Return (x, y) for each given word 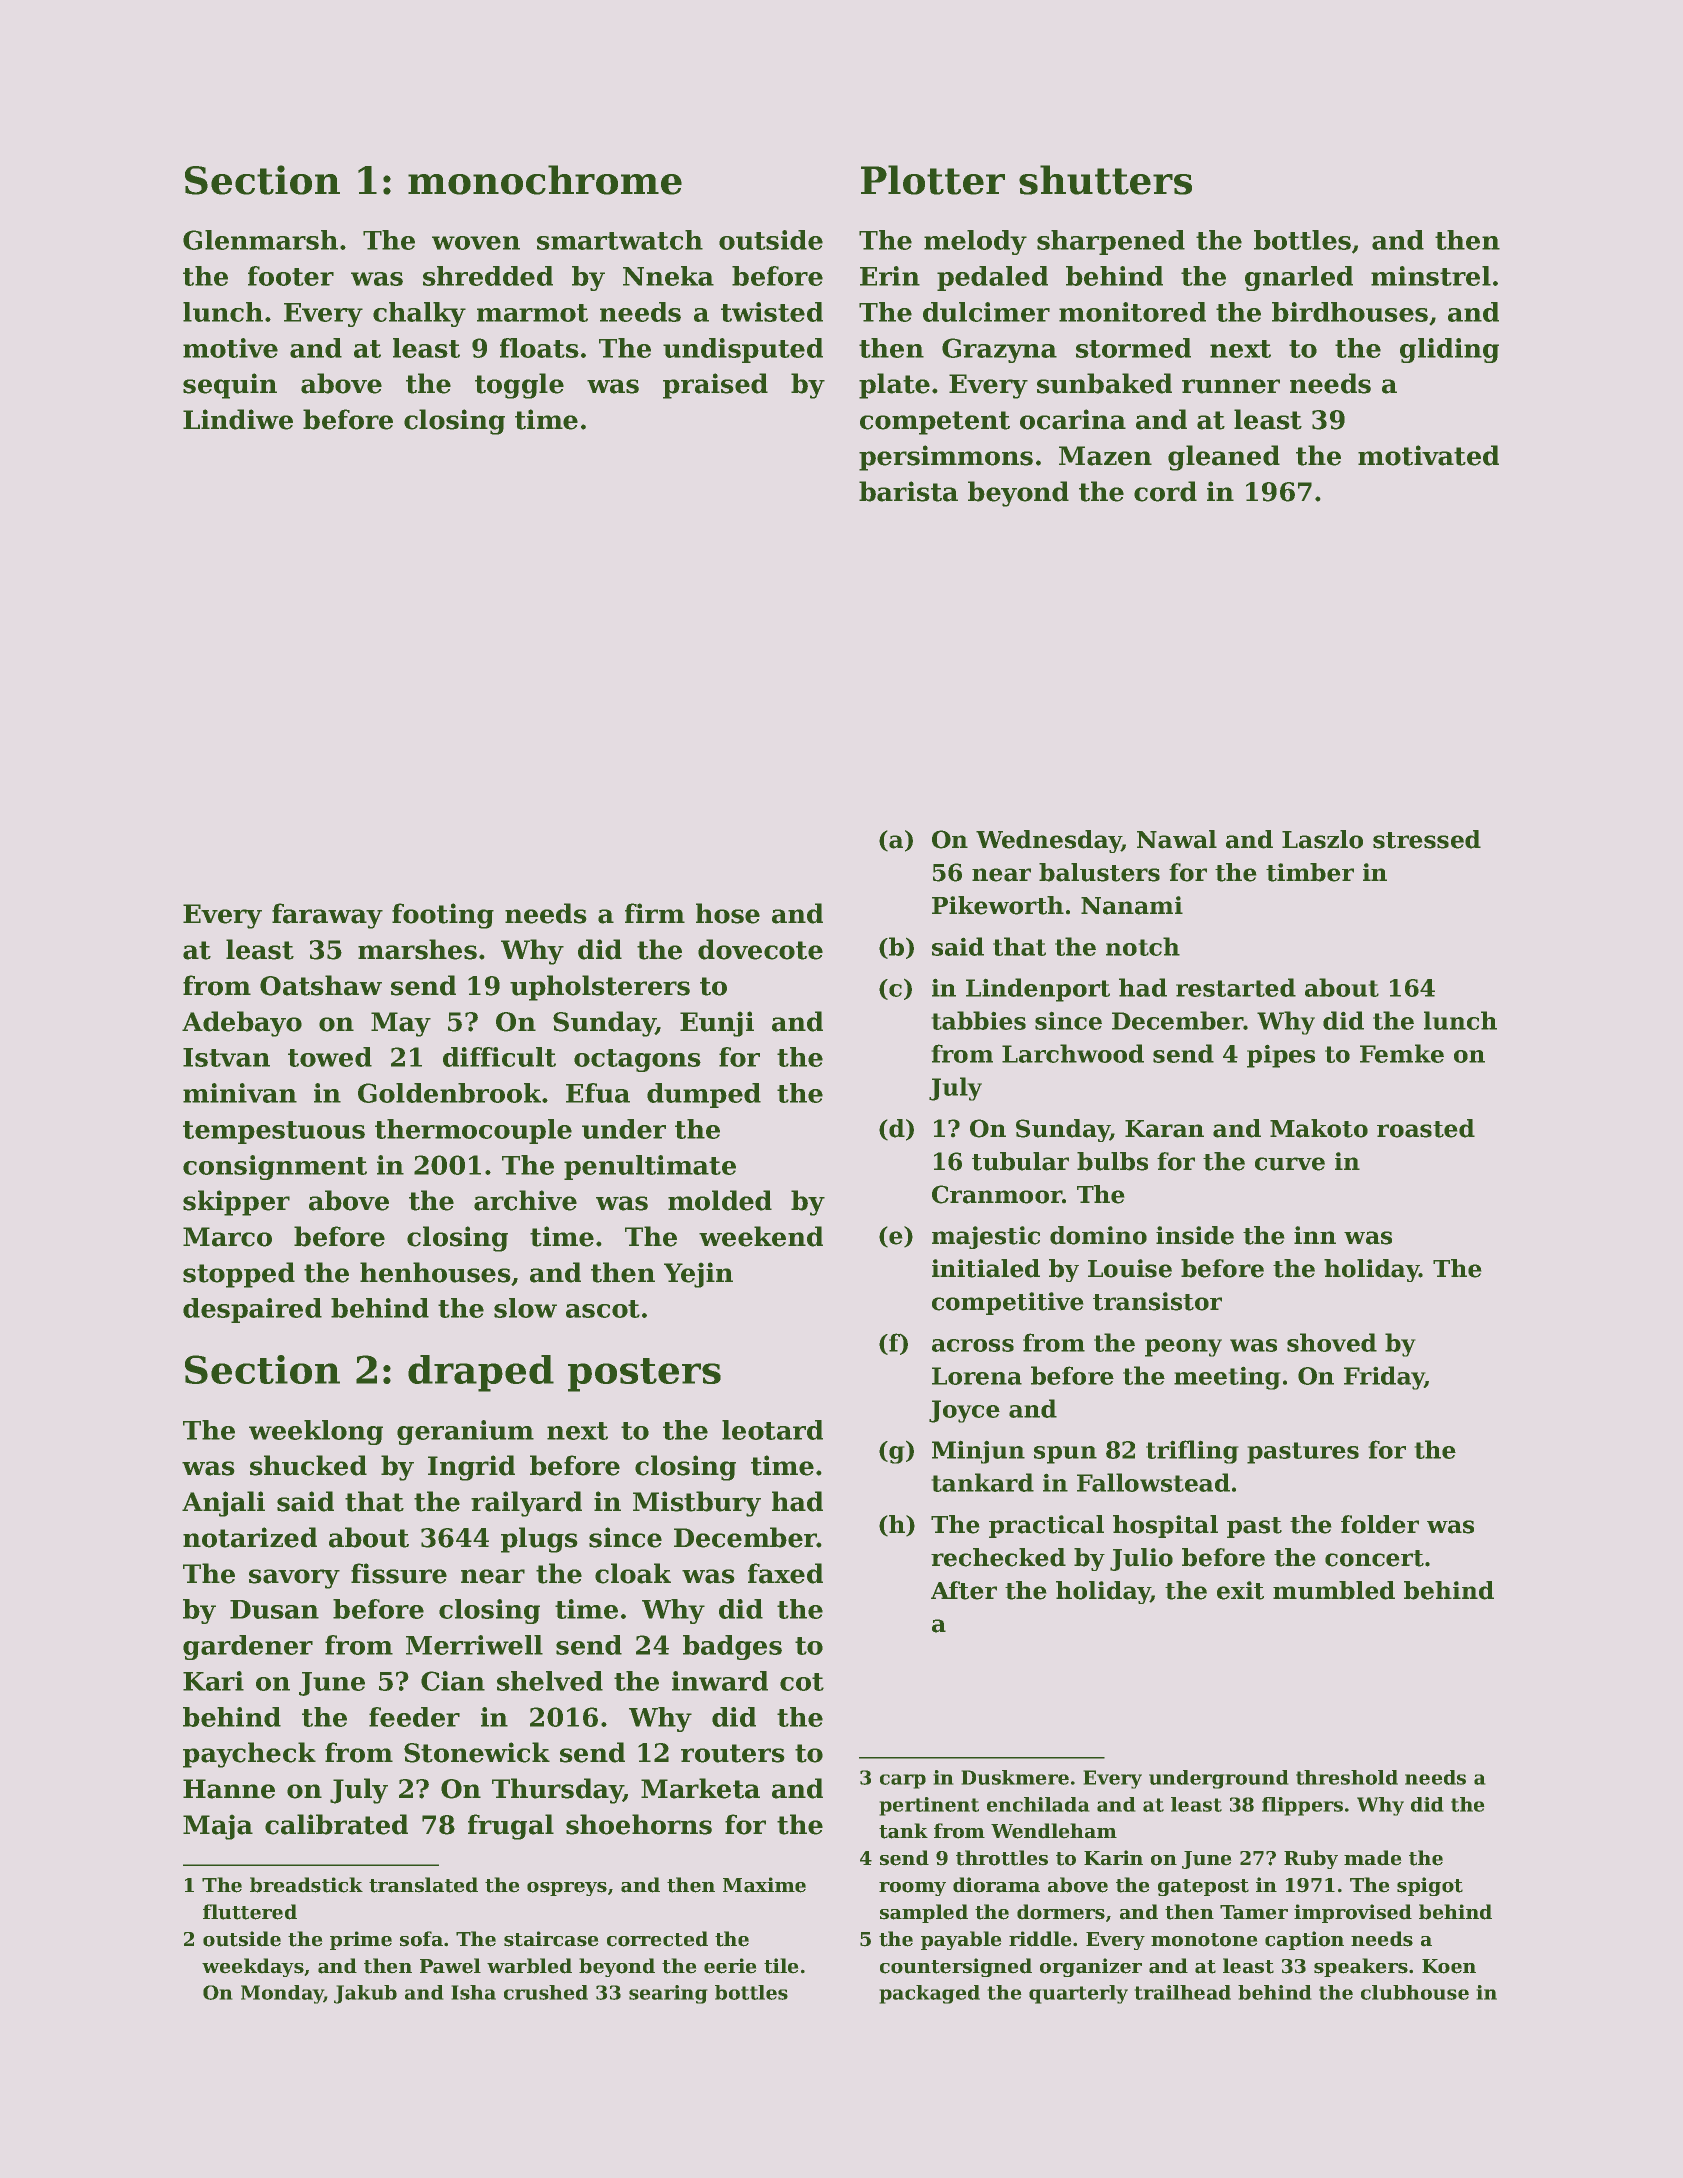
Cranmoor (997, 1194)
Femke (1402, 1053)
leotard (772, 1430)
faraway (327, 916)
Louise (1130, 1268)
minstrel (1431, 276)
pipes (1281, 1056)
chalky (419, 314)
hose (728, 913)
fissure (399, 1573)
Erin (890, 276)
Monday (282, 1994)
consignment (275, 1167)
